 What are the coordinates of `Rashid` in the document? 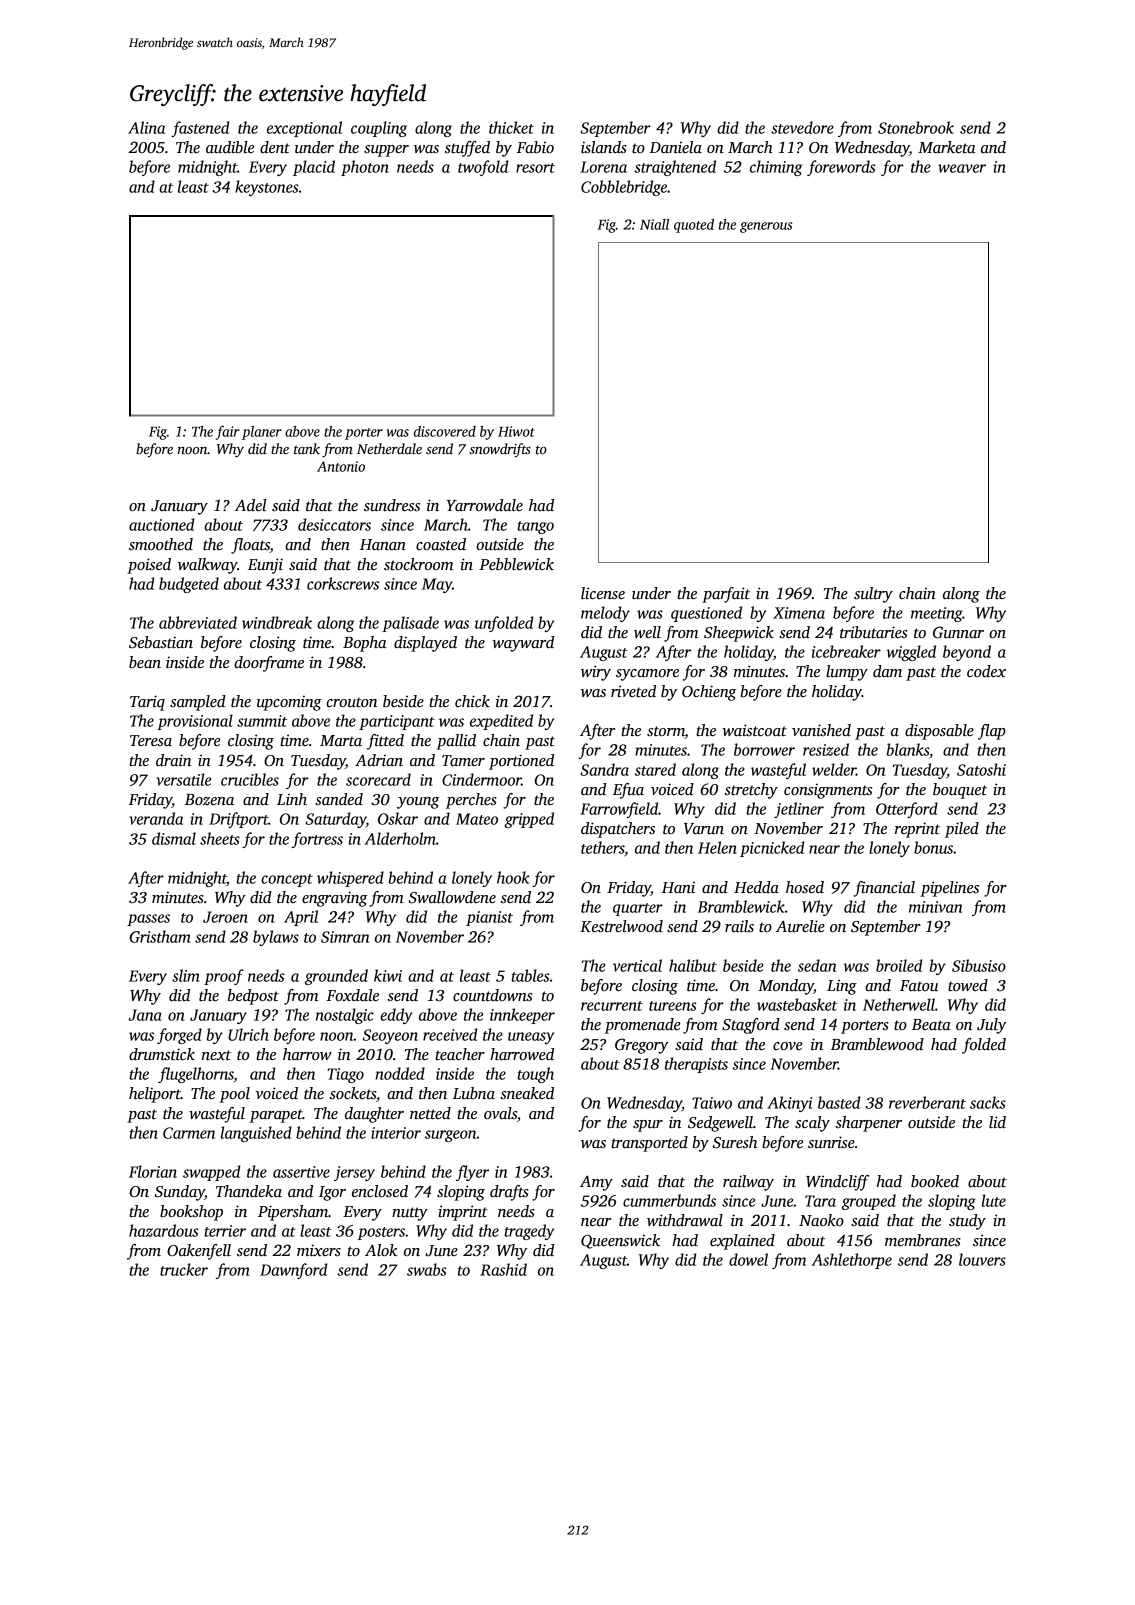 It's located at (503, 1269).
